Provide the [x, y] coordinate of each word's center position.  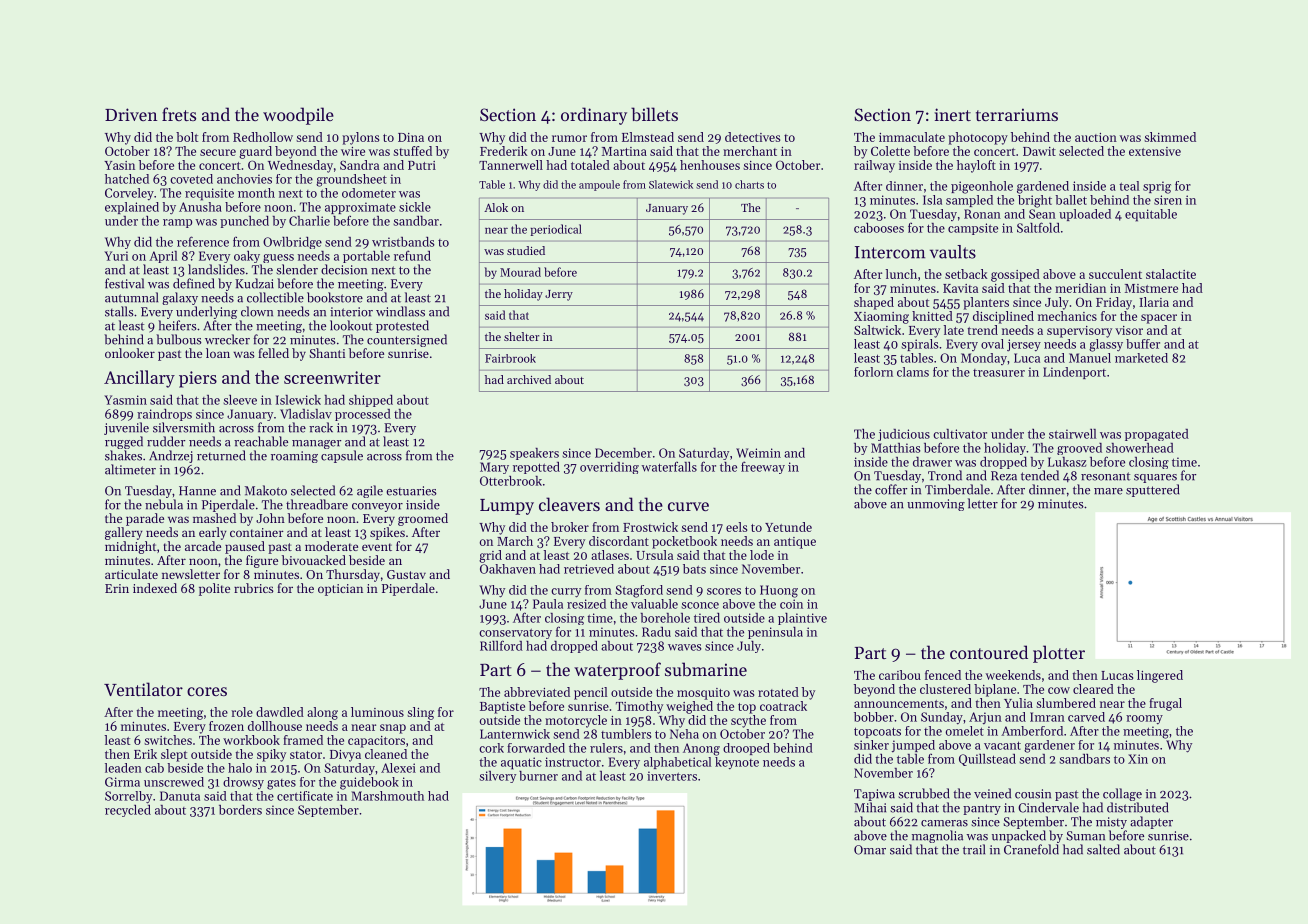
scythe [748, 721]
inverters [672, 776]
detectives [752, 137]
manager [316, 444]
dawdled [280, 712]
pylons [360, 138]
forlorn [873, 372]
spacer [1159, 319]
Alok [496, 207]
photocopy [978, 138]
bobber [874, 717]
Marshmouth [387, 796]
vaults [953, 252]
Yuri [116, 256]
